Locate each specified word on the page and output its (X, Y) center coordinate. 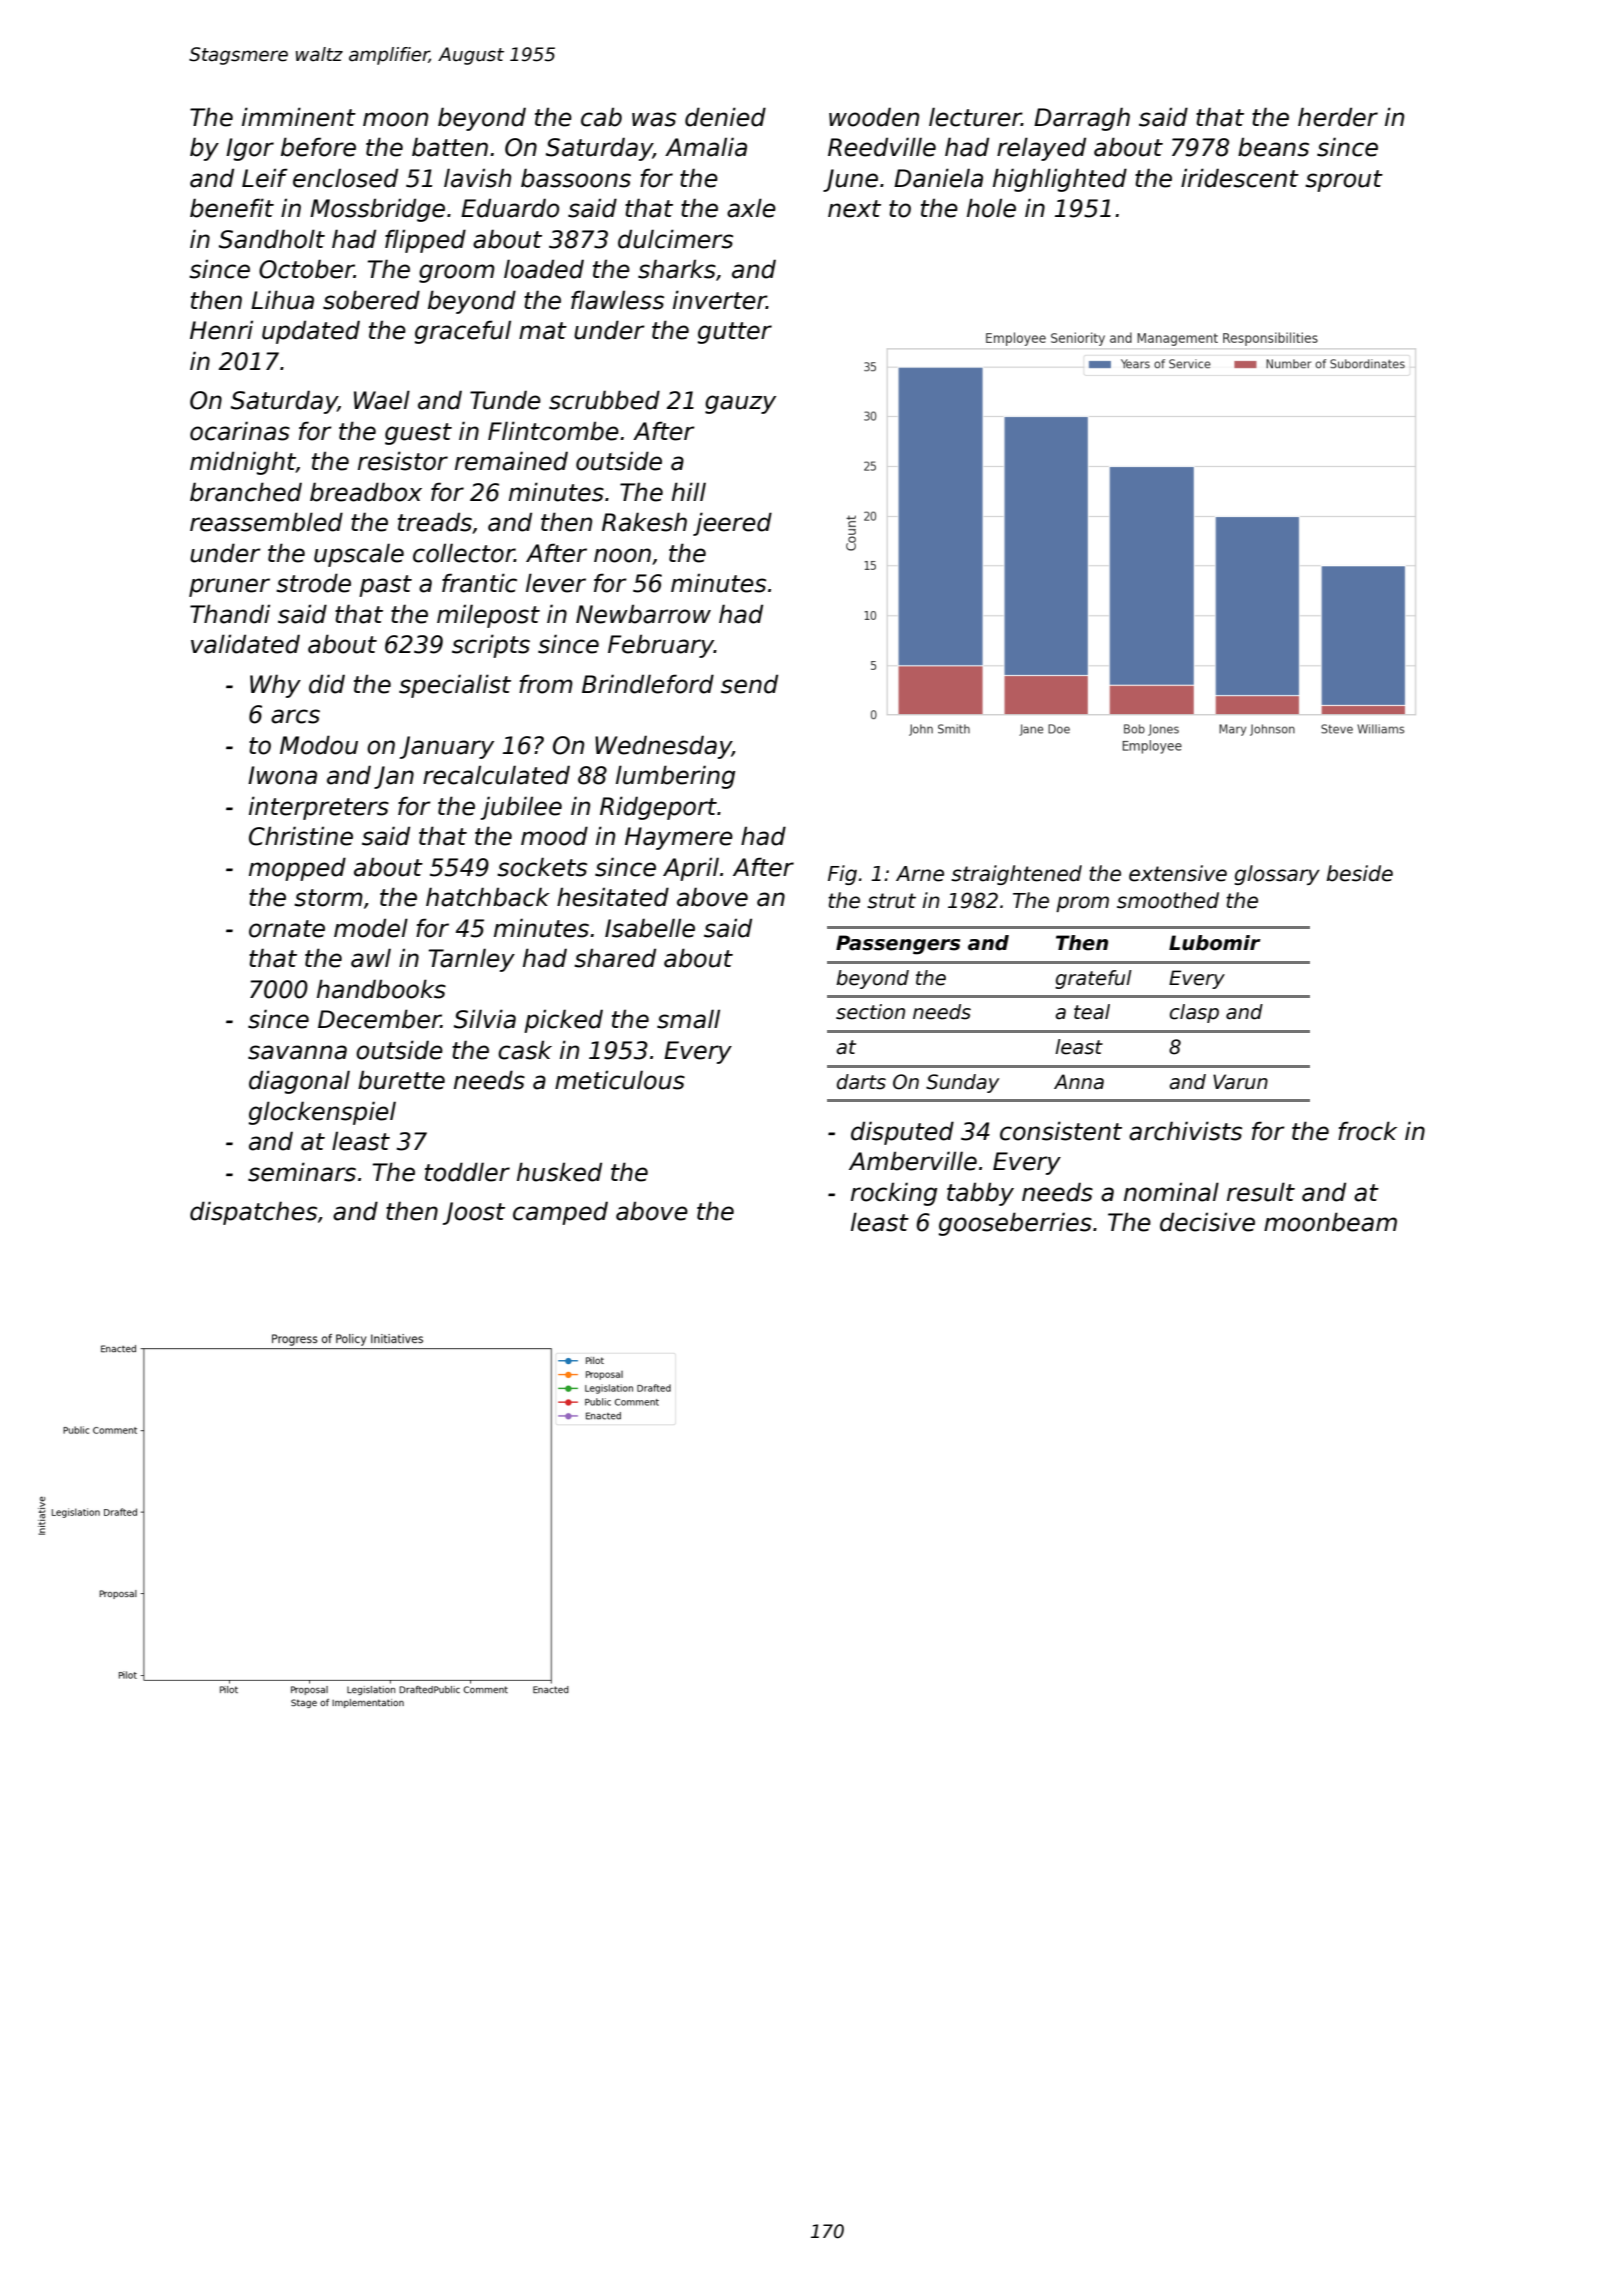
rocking (894, 1194)
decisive (1207, 1222)
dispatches (253, 1213)
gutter (735, 333)
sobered (371, 300)
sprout (1344, 181)
